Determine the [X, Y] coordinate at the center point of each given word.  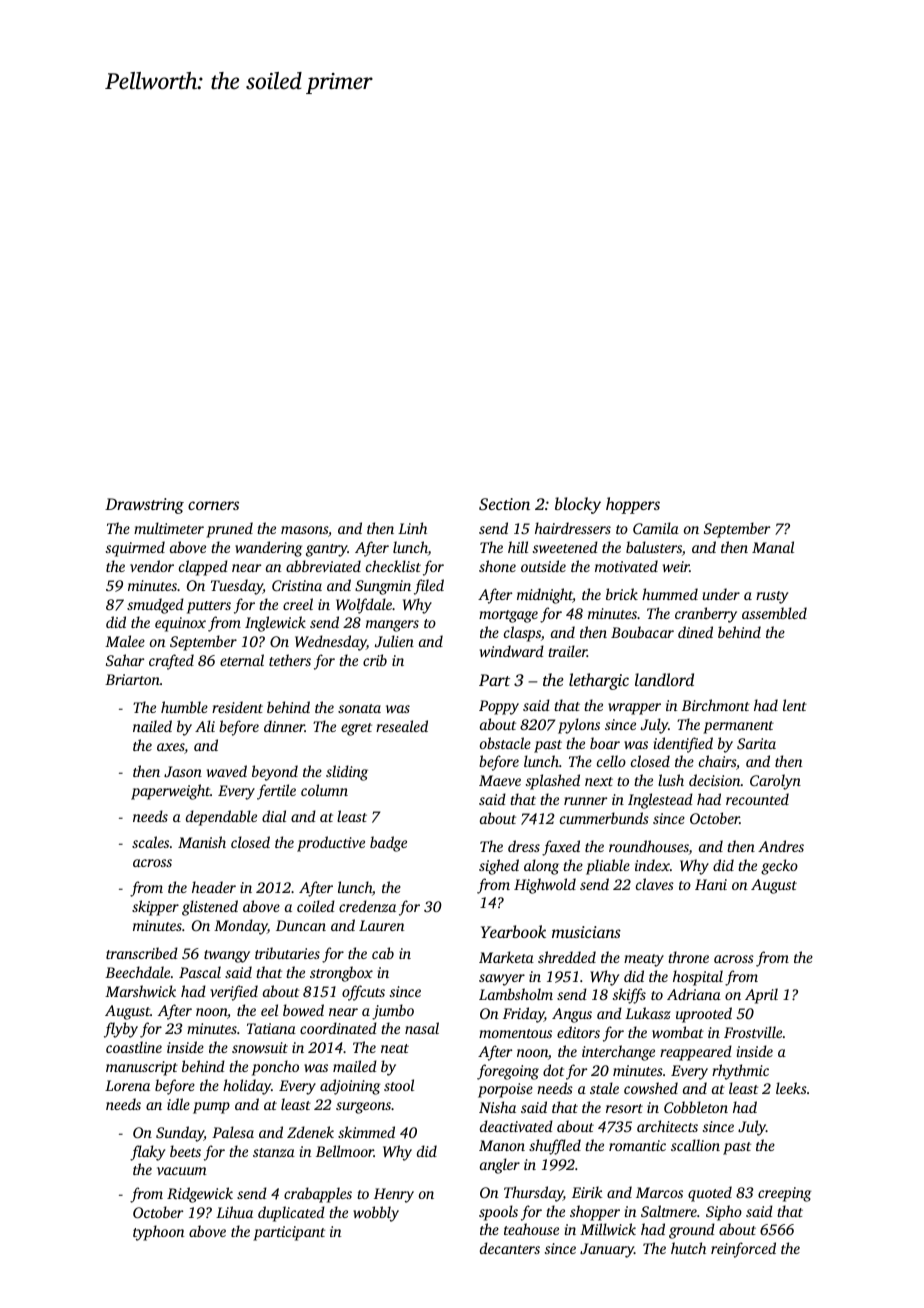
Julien [394, 641]
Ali [205, 726]
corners [213, 505]
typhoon [158, 1233]
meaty [644, 960]
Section [504, 504]
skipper [155, 908]
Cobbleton [696, 1107]
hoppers [633, 505]
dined [695, 632]
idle [178, 1104]
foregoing [508, 1072]
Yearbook [513, 931]
